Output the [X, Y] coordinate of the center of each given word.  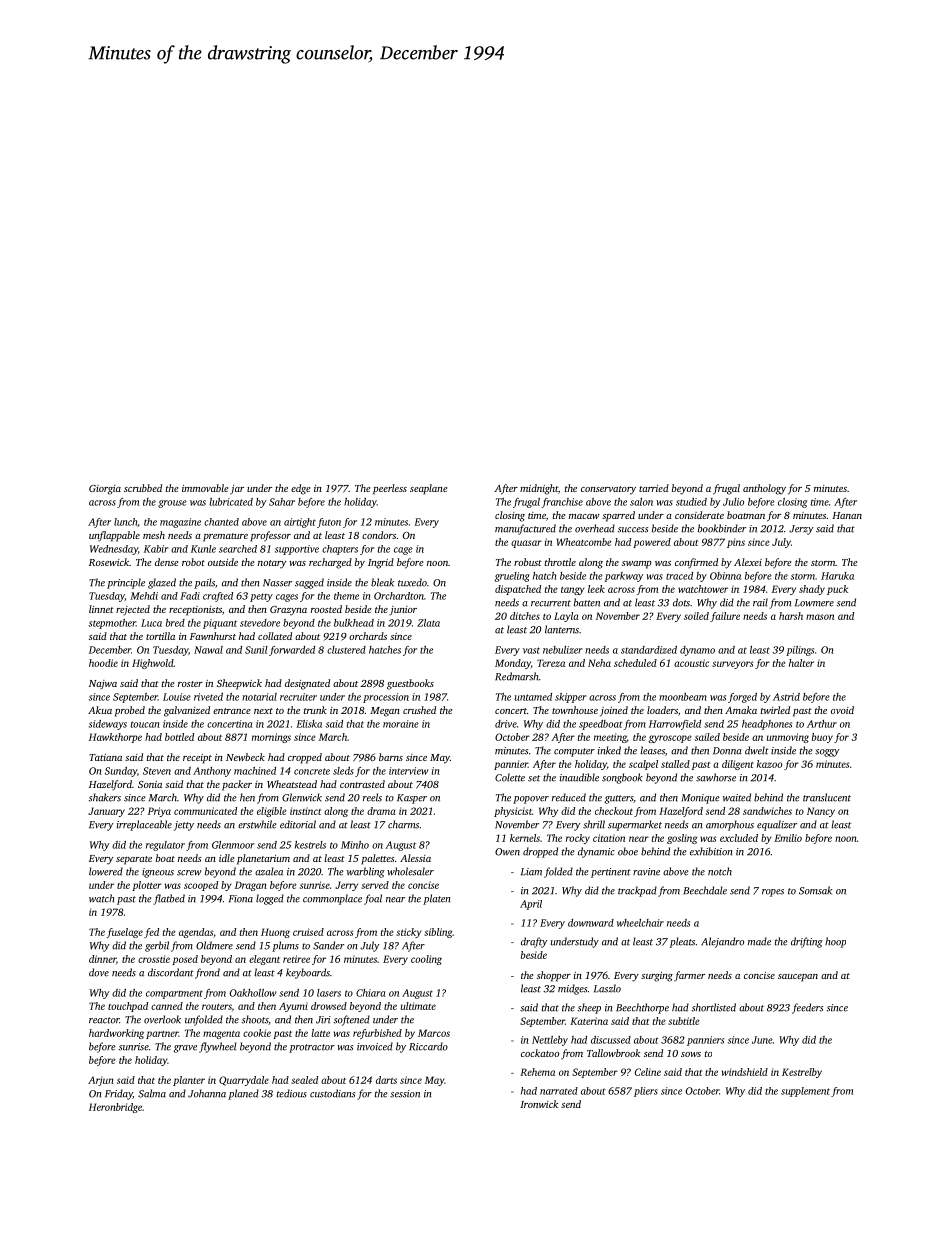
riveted [208, 697]
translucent [827, 797]
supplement [805, 1092]
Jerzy [801, 530]
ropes [773, 893]
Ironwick [539, 1104]
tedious [292, 1093]
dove [99, 972]
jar [237, 489]
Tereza [551, 663]
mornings [271, 738]
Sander [328, 945]
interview [408, 771]
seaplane [428, 489]
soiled [696, 616]
